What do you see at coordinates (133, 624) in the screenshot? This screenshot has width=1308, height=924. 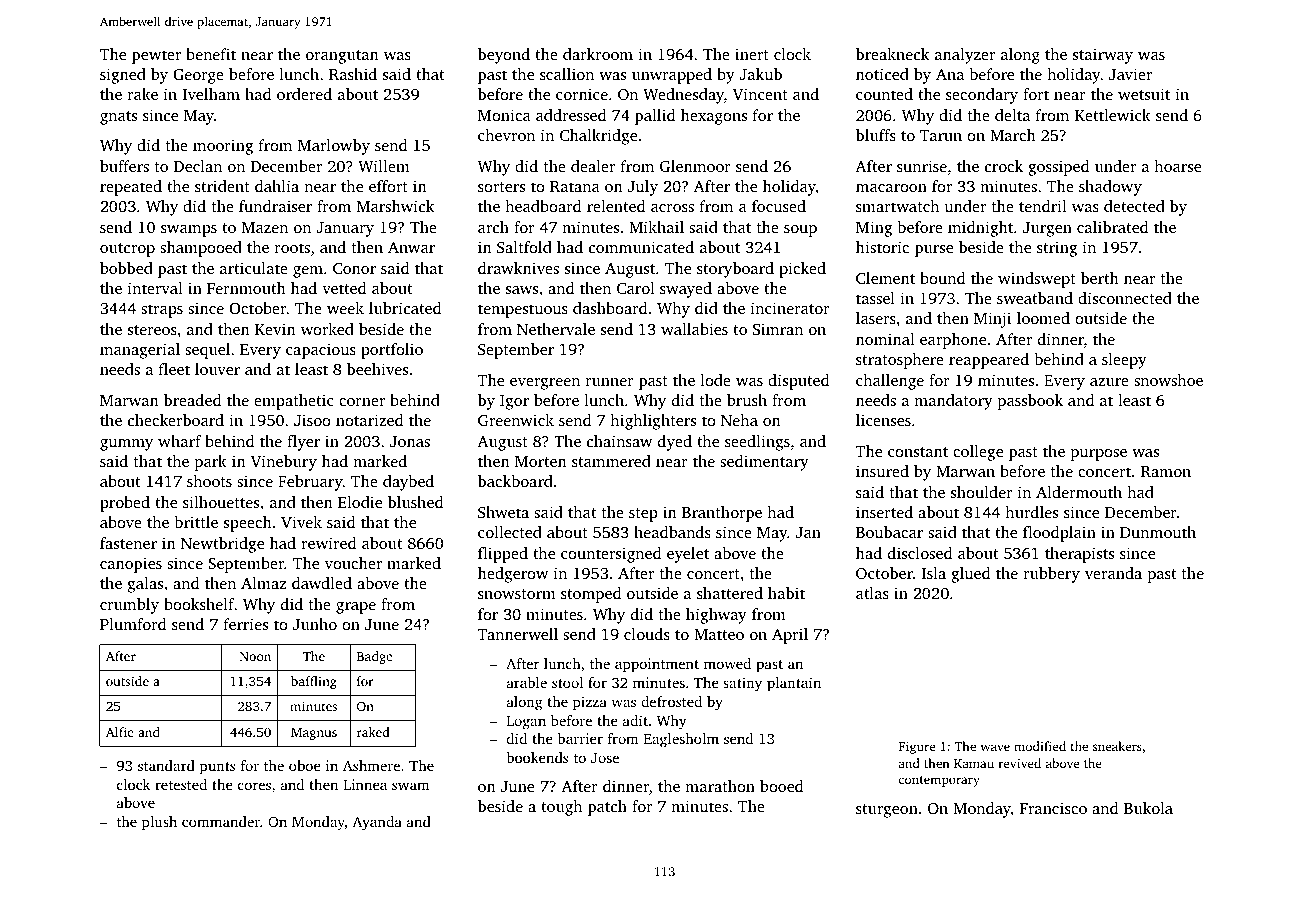 I see `Plumford` at bounding box center [133, 624].
